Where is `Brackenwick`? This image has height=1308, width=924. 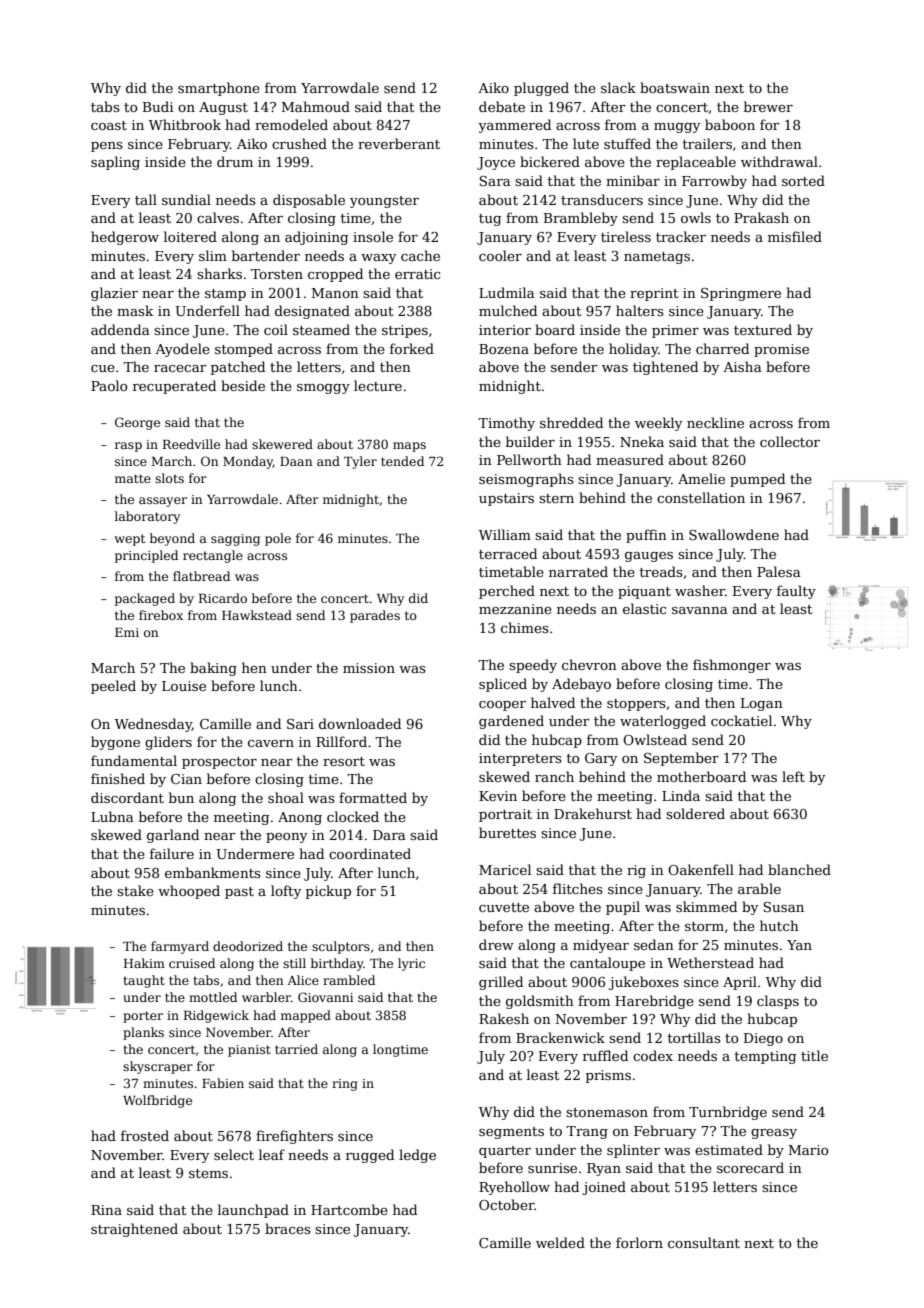 Brackenwick is located at coordinates (560, 1037).
